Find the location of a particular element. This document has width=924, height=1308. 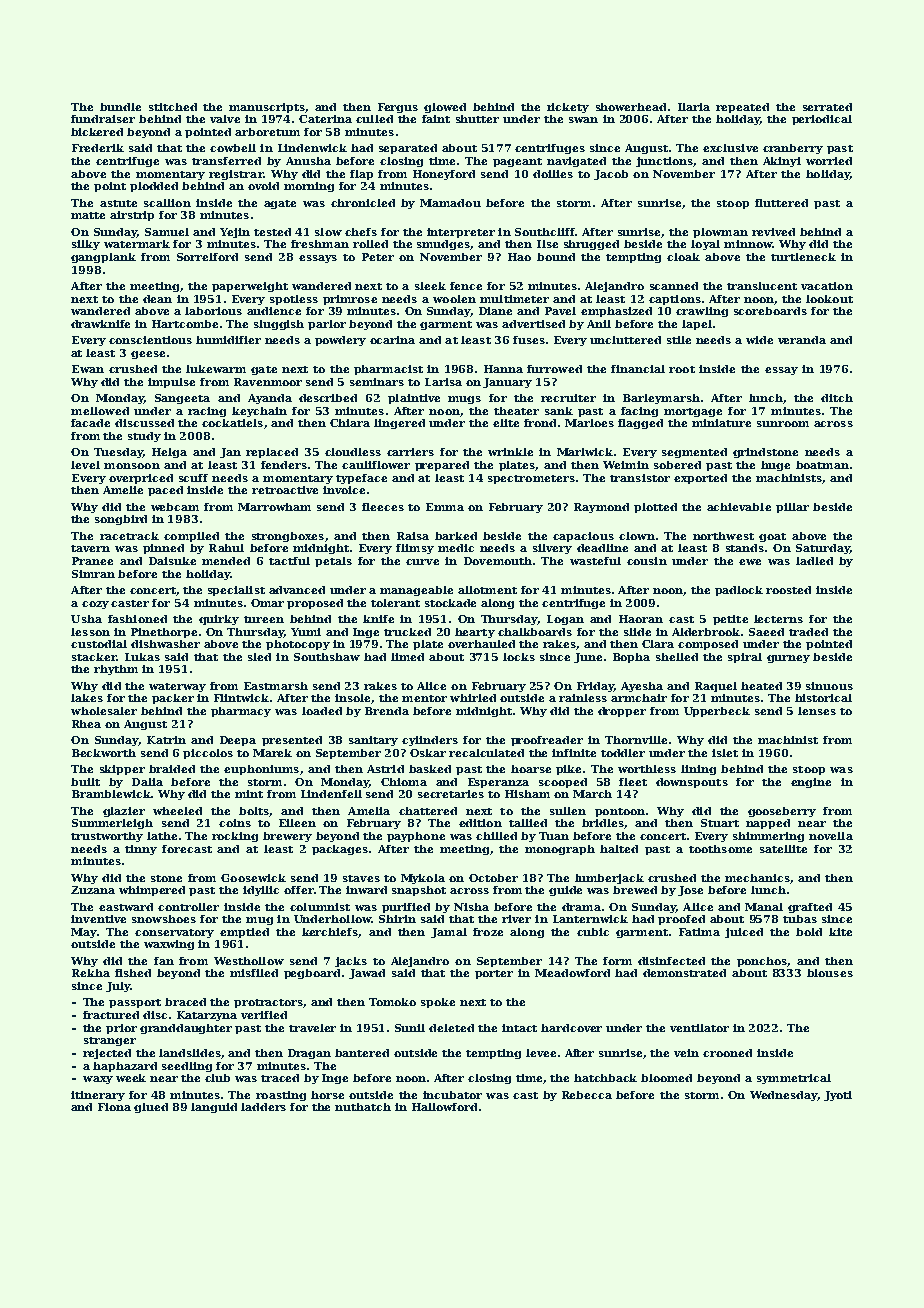

whirled is located at coordinates (473, 698).
